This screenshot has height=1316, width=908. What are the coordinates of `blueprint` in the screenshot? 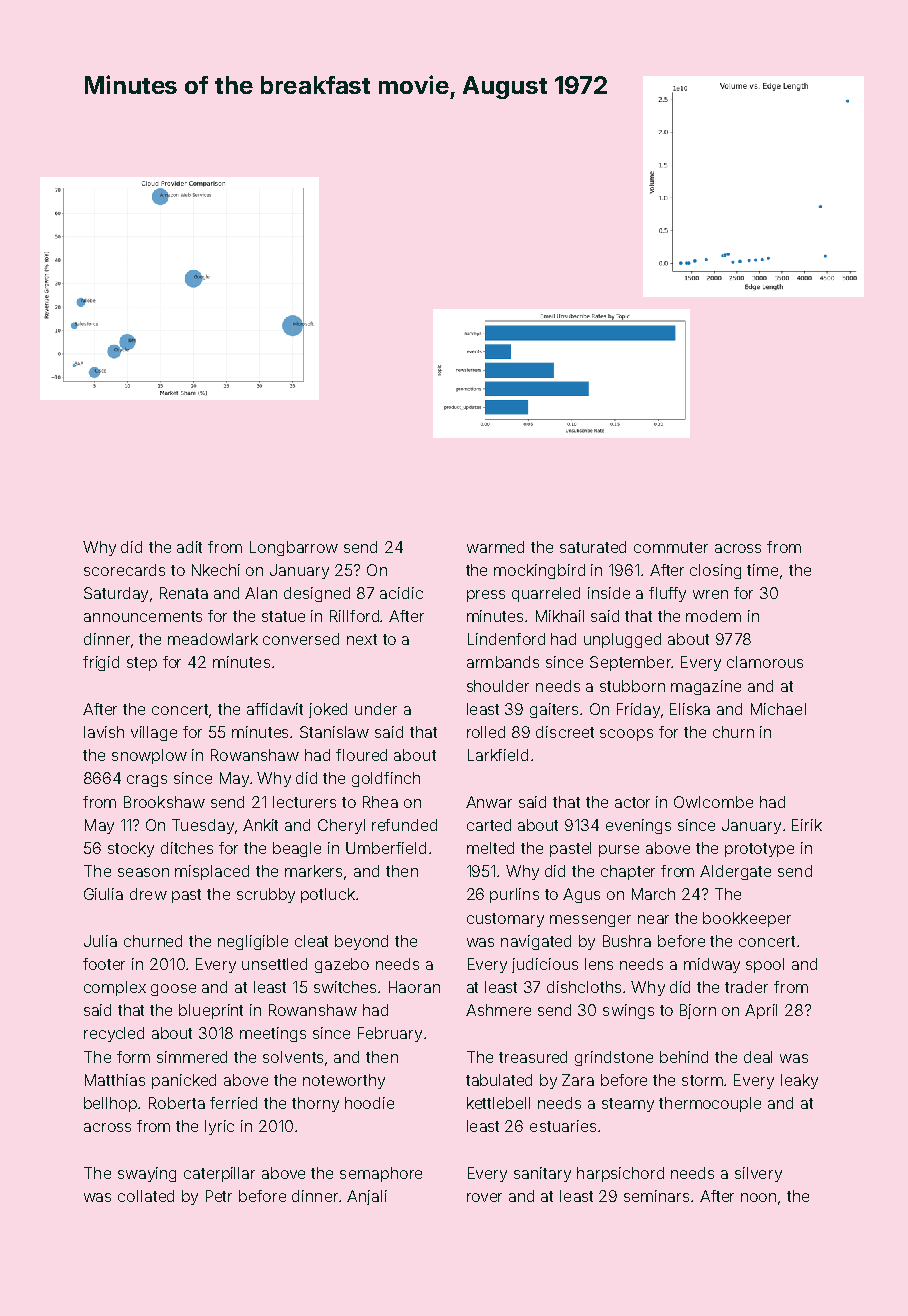 It's located at (211, 1011).
